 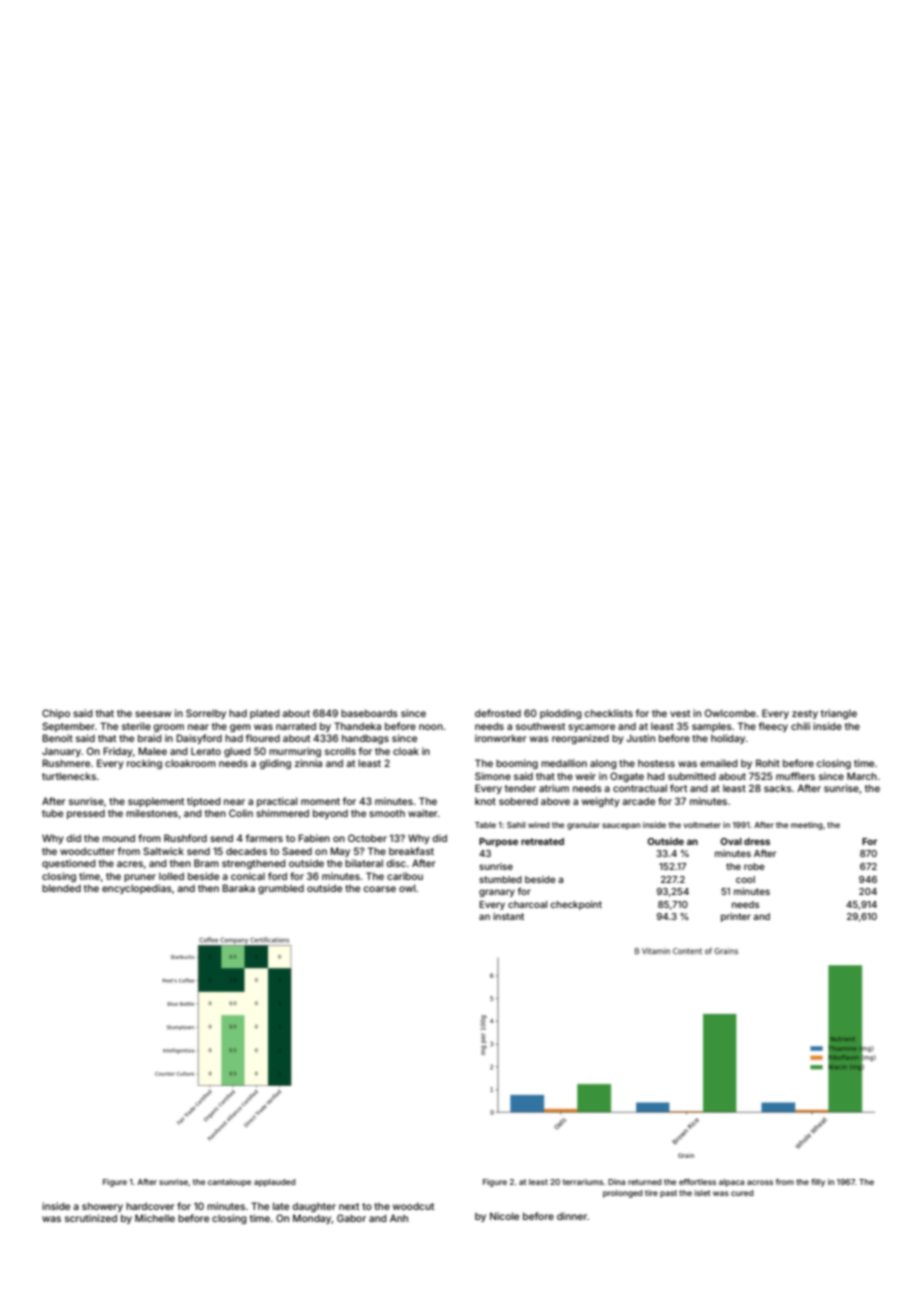 I want to click on moment, so click(x=320, y=801).
